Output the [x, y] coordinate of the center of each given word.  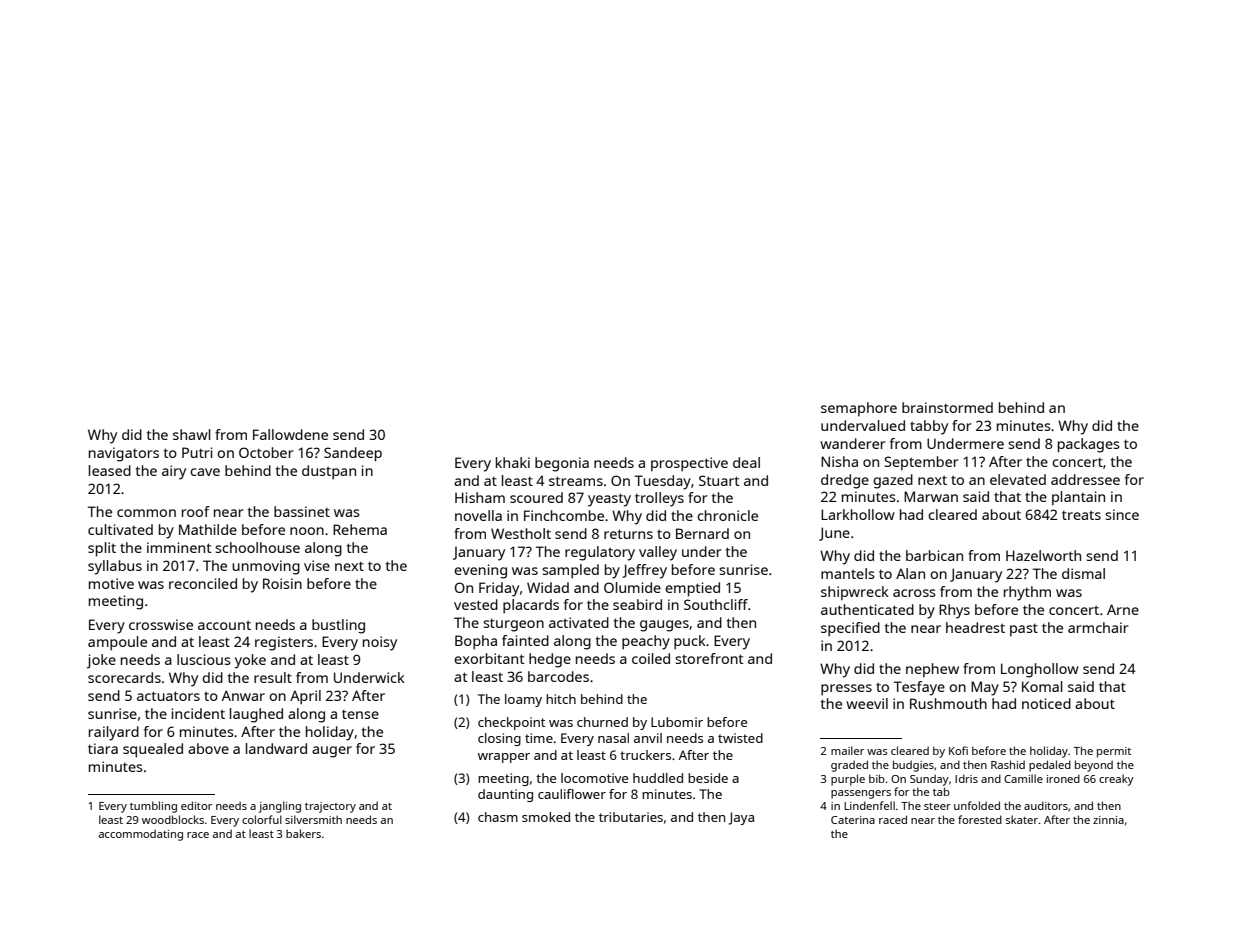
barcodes [558, 676]
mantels [848, 573]
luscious [204, 659]
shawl [192, 434]
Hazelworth [1043, 555]
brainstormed [947, 407]
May [985, 688]
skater [1022, 819]
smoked [546, 817]
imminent [179, 547]
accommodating [141, 835]
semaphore [859, 409]
